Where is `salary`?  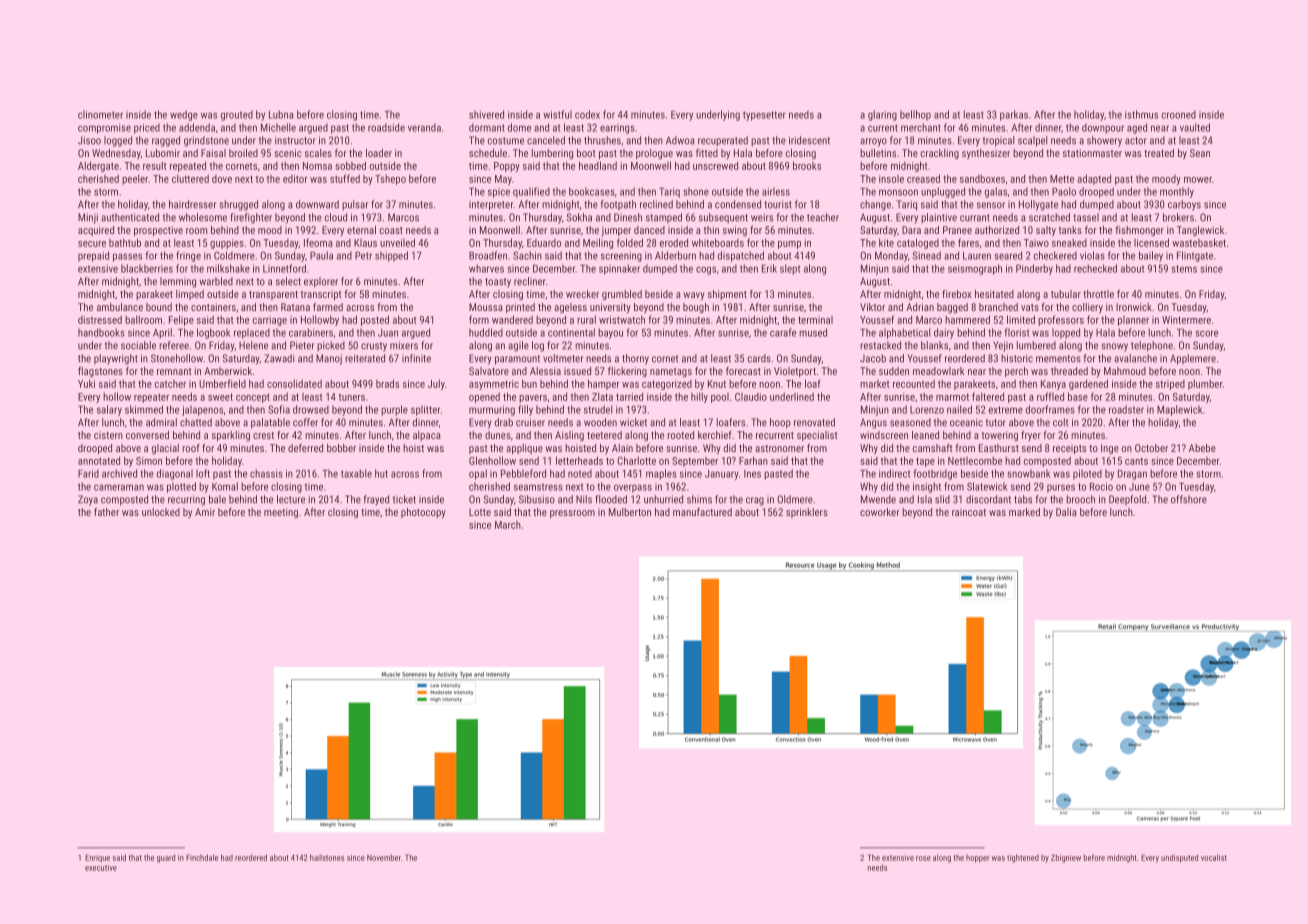
salary is located at coordinates (109, 410).
